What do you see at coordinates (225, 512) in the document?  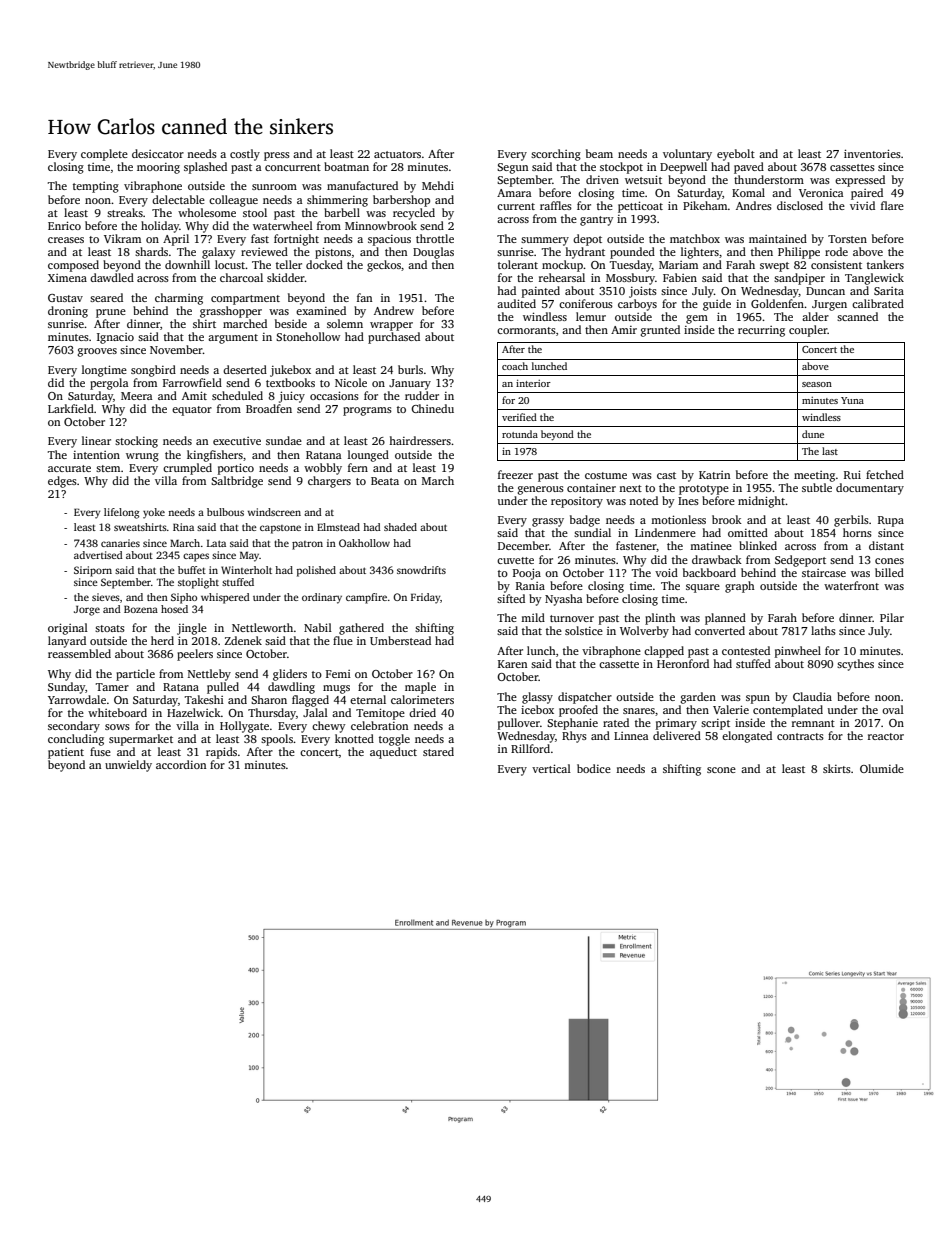 I see `bulbous` at bounding box center [225, 512].
